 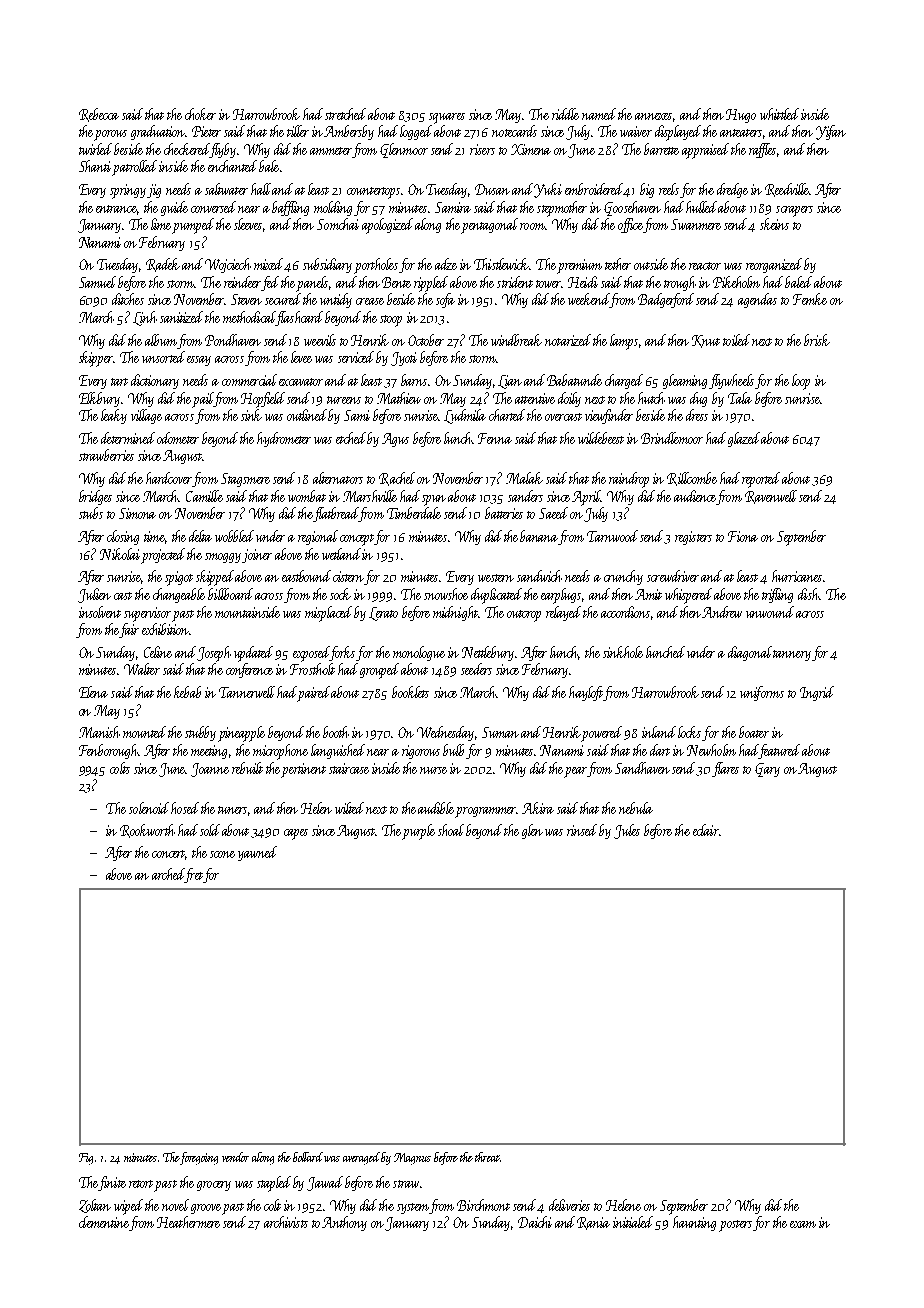 What do you see at coordinates (831, 132) in the document?
I see `Yifan` at bounding box center [831, 132].
